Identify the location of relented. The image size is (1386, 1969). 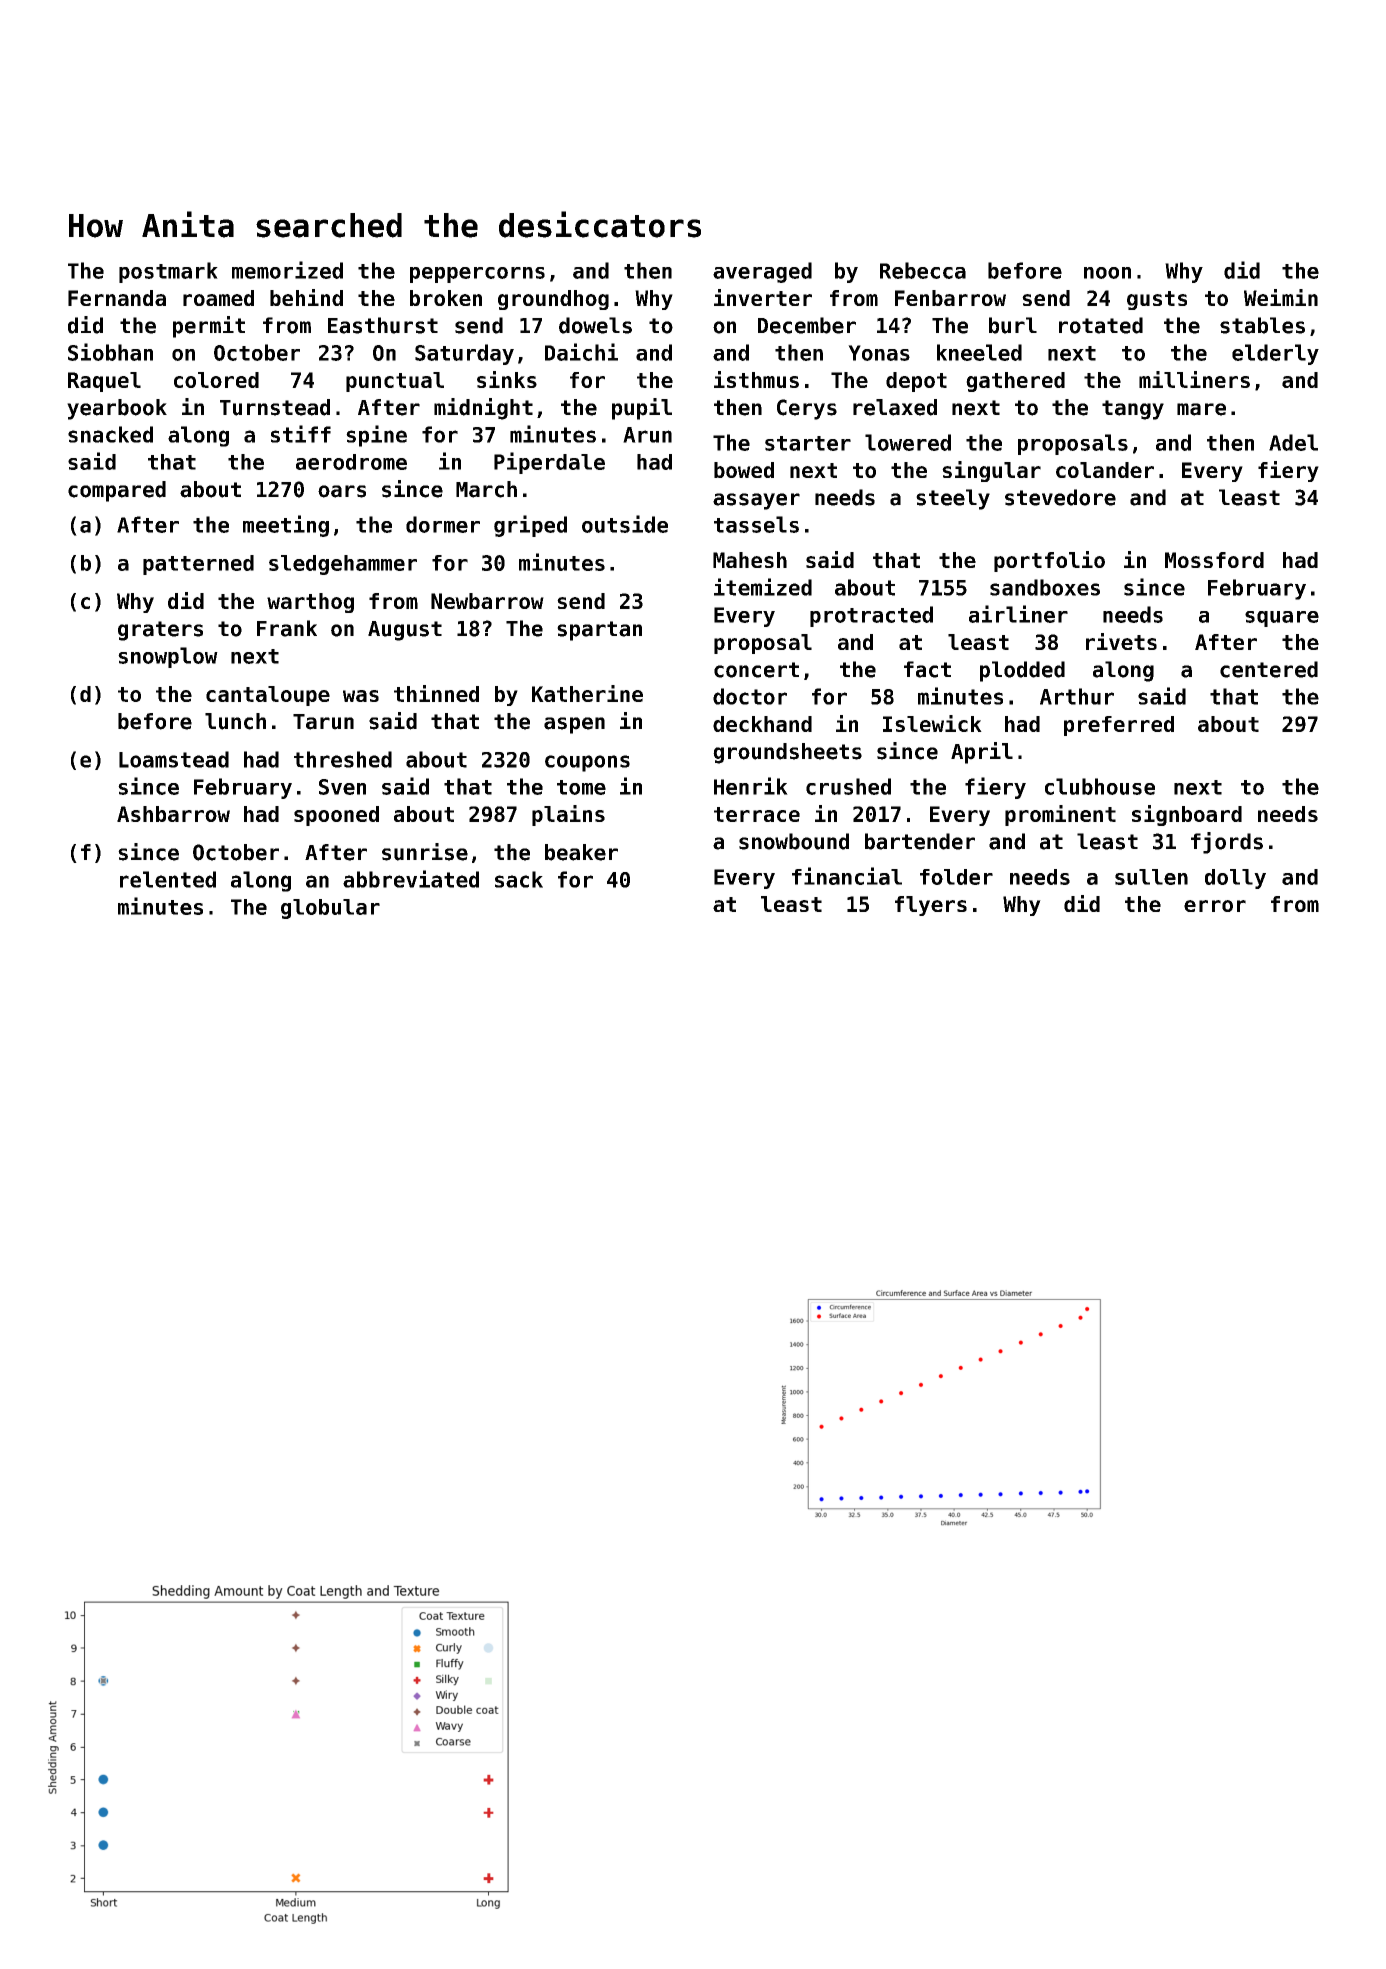
(168, 879).
